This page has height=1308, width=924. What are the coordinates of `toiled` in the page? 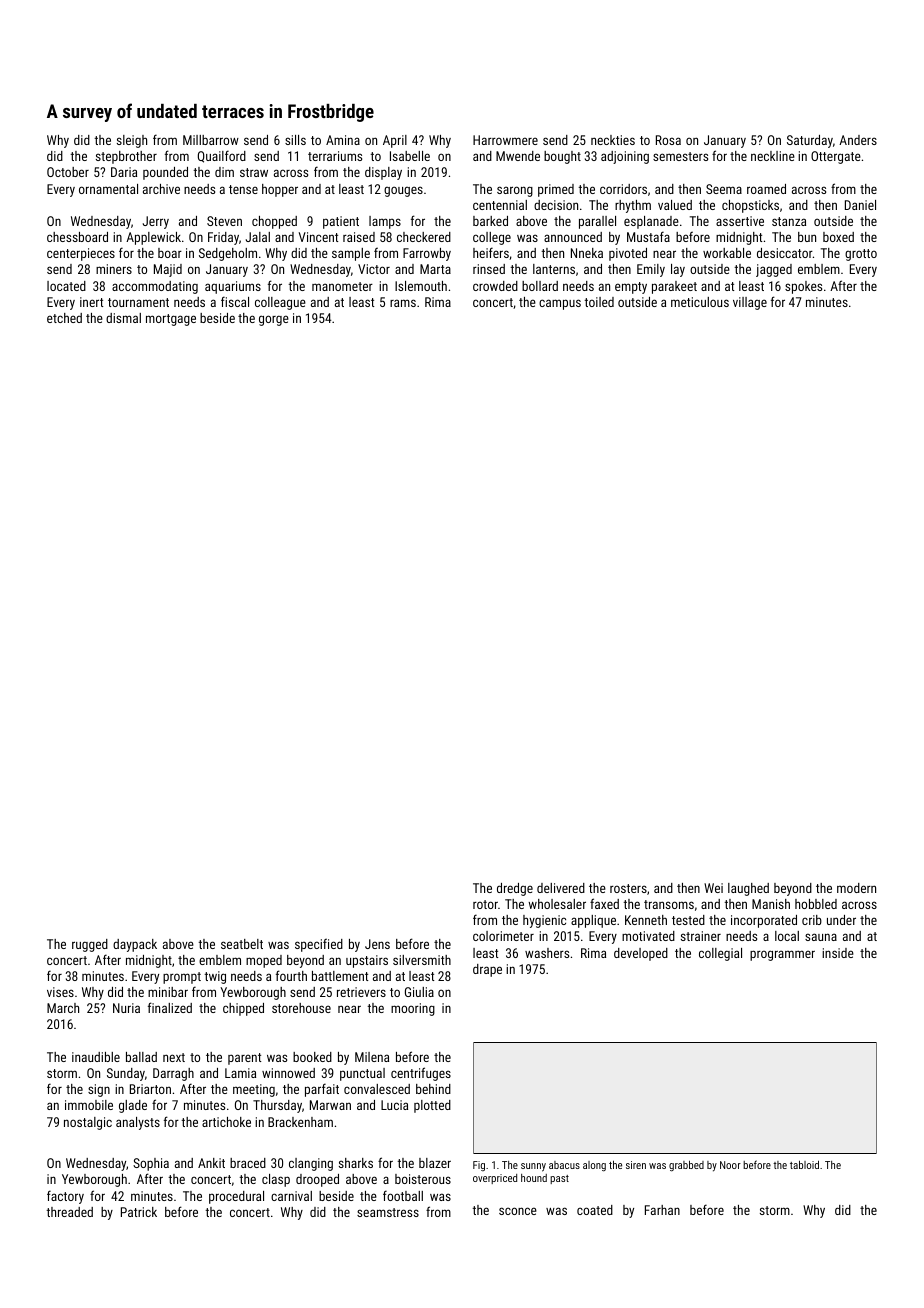 It's located at (599, 302).
